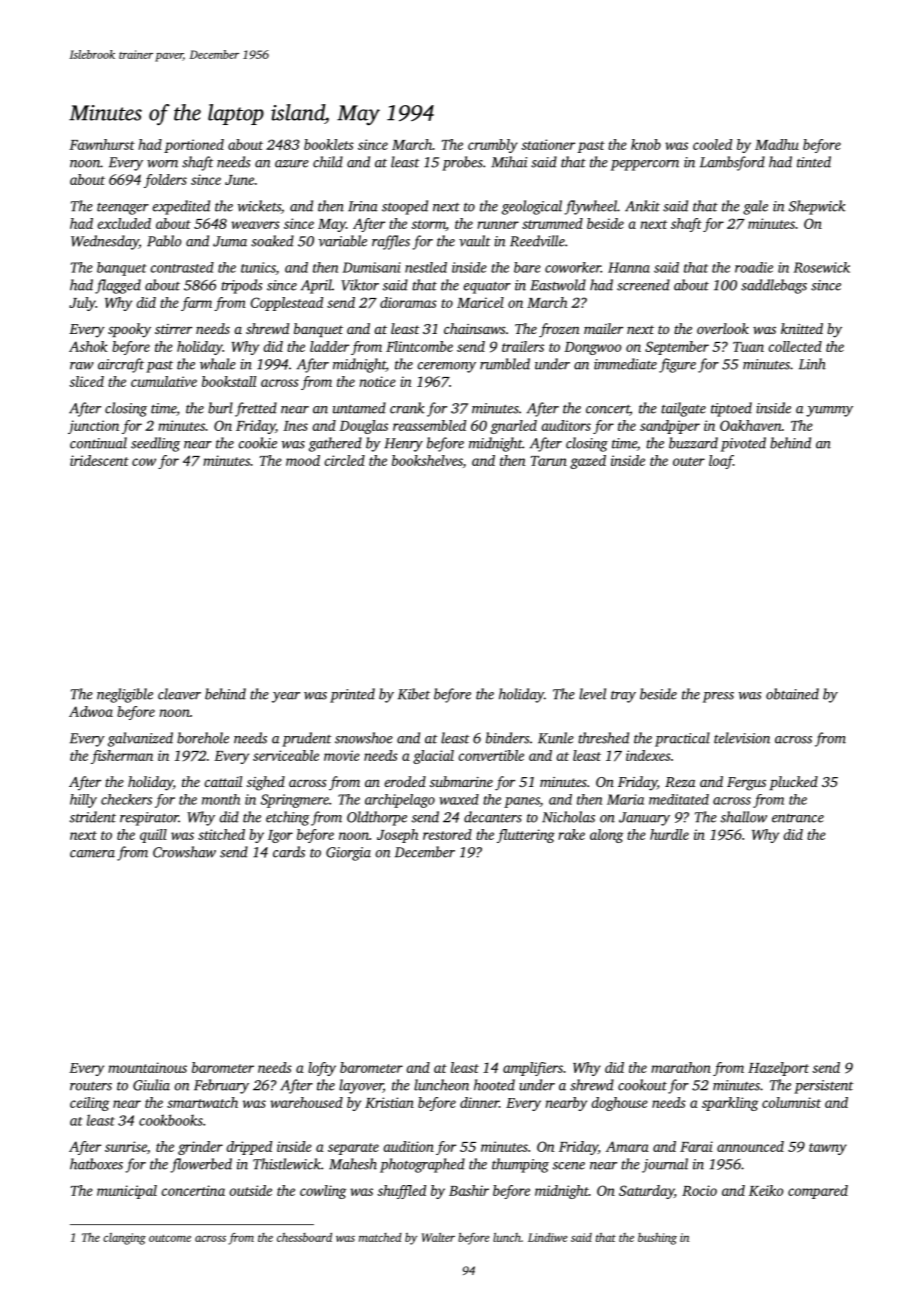  What do you see at coordinates (447, 834) in the screenshot?
I see `restored` at bounding box center [447, 834].
